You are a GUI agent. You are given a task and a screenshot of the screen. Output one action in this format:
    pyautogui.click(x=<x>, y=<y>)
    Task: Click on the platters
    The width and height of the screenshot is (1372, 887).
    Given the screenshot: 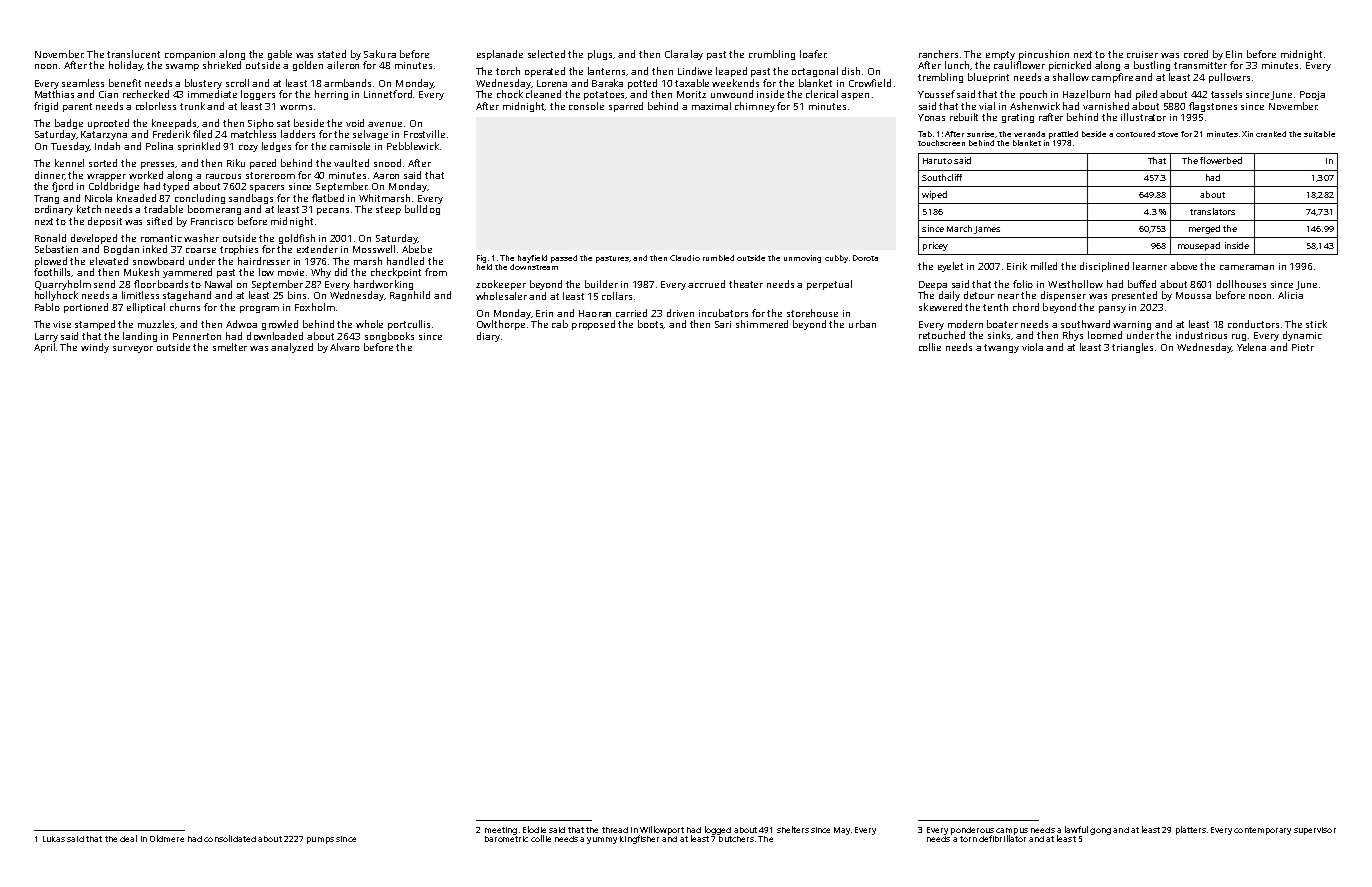 What is the action you would take?
    pyautogui.click(x=1191, y=830)
